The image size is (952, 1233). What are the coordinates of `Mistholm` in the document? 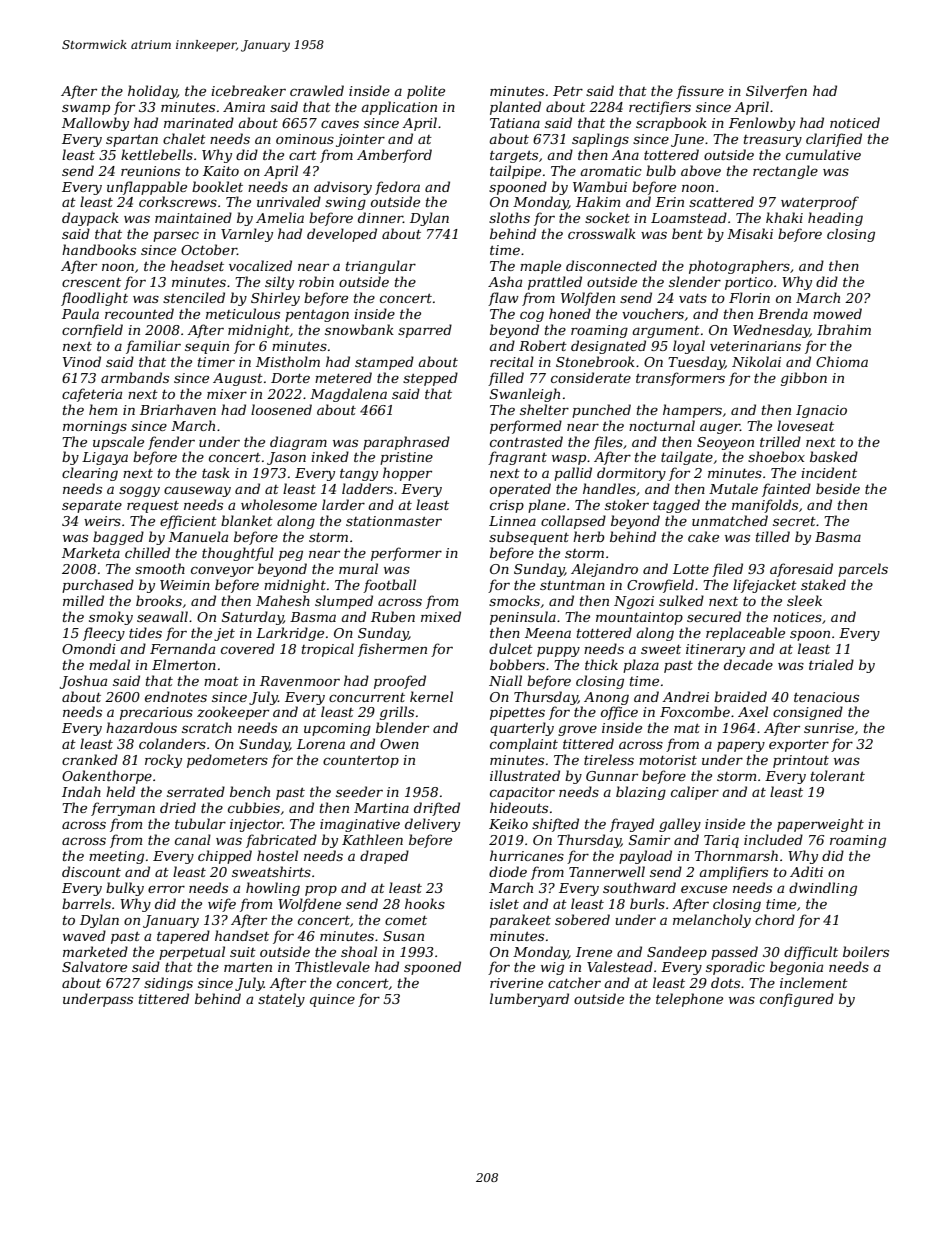 It's located at (288, 361).
